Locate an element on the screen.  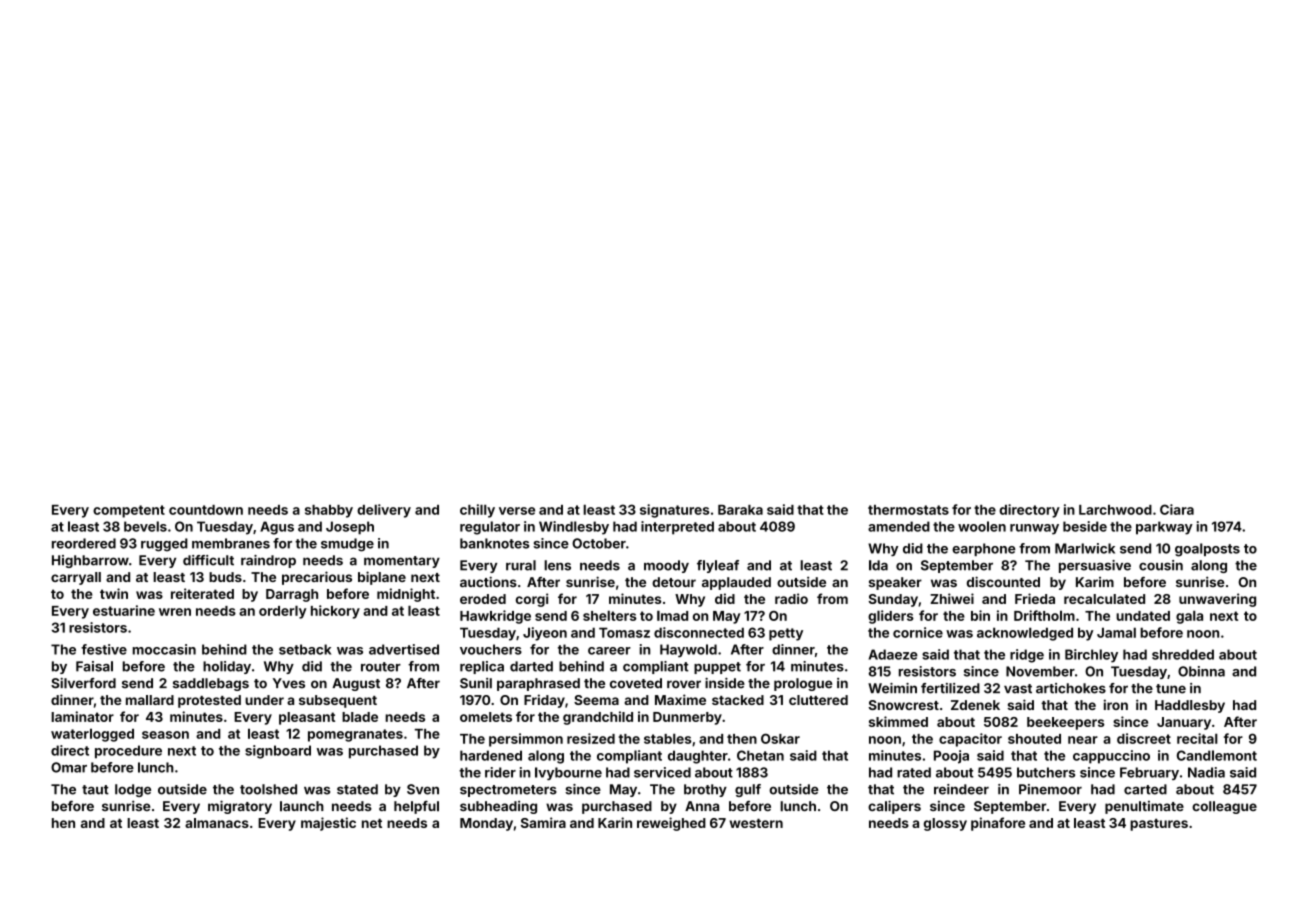
moccasin is located at coordinates (164, 649).
